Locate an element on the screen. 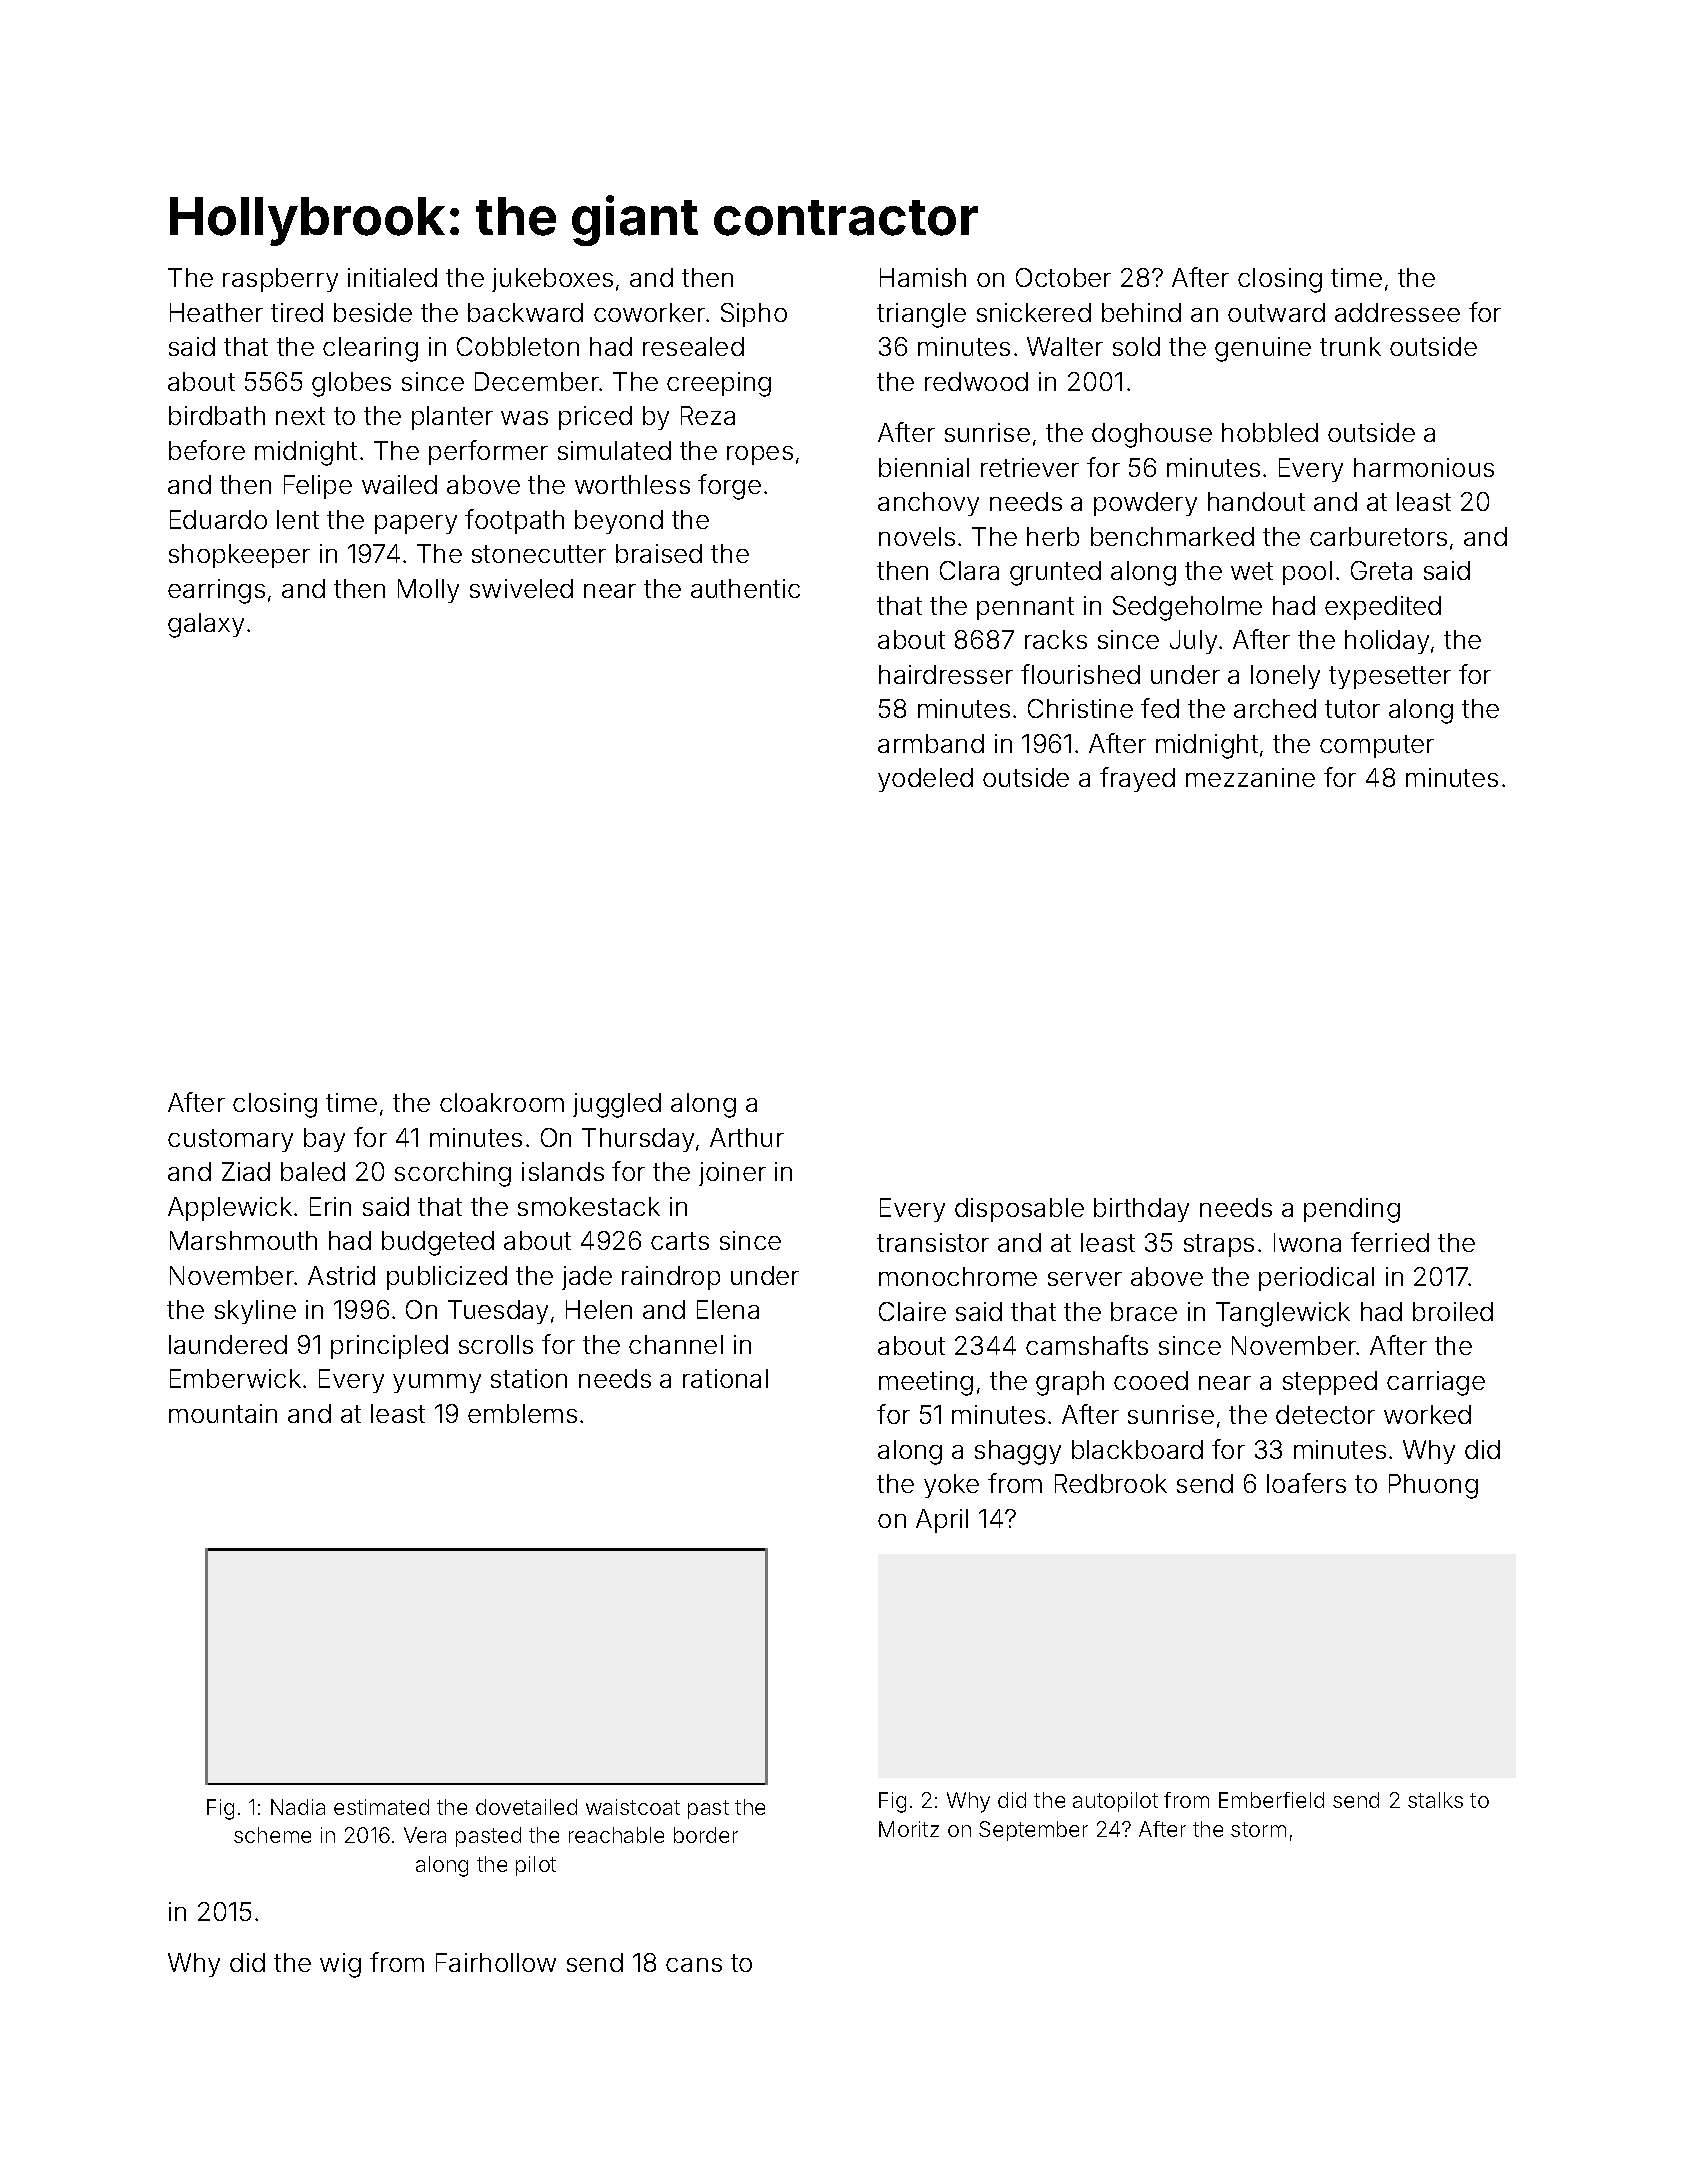 Image resolution: width=1683 pixels, height=2178 pixels. ferried is located at coordinates (1390, 1242).
